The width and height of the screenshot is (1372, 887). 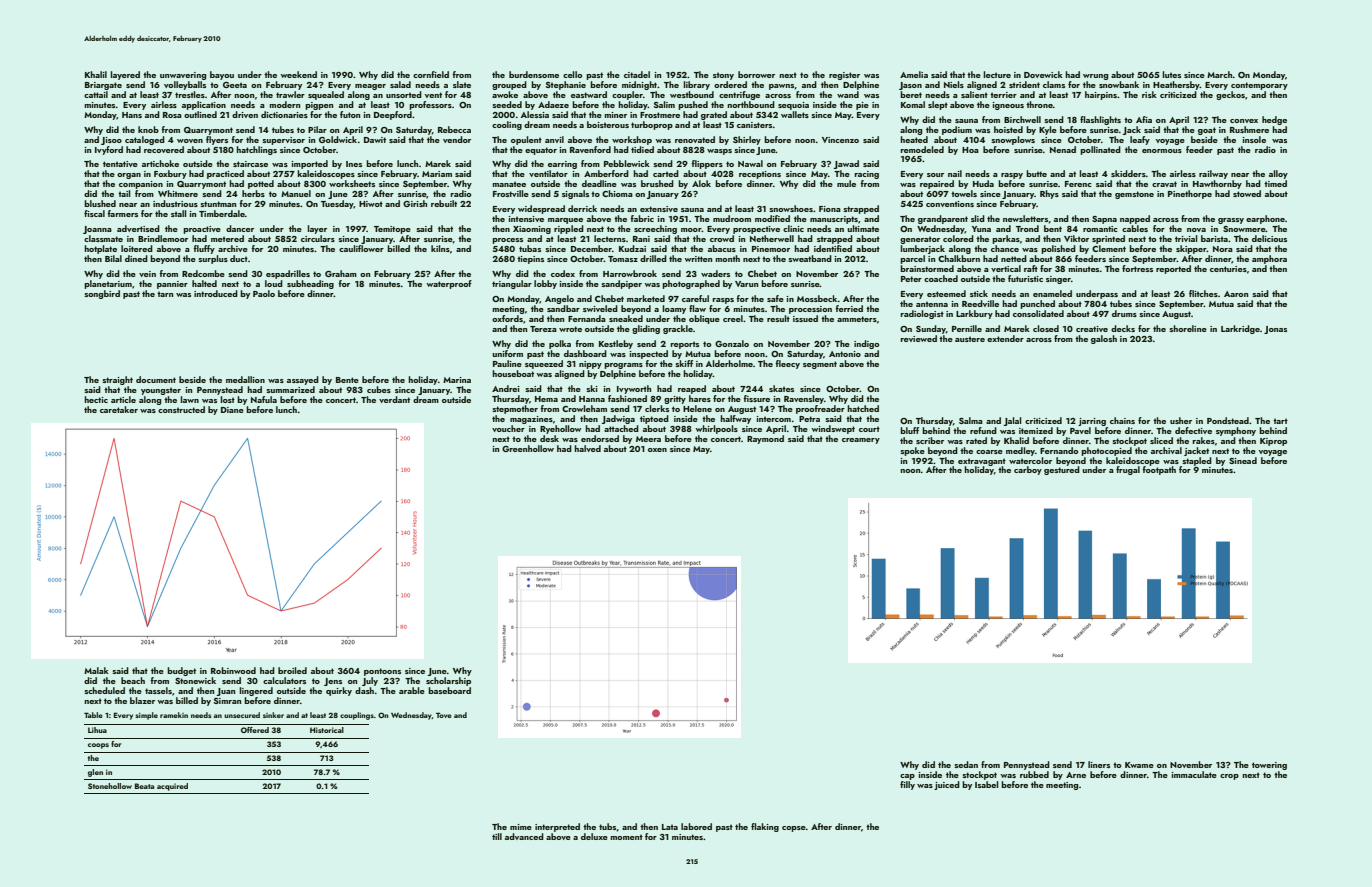 What do you see at coordinates (1269, 766) in the screenshot?
I see `towering` at bounding box center [1269, 766].
